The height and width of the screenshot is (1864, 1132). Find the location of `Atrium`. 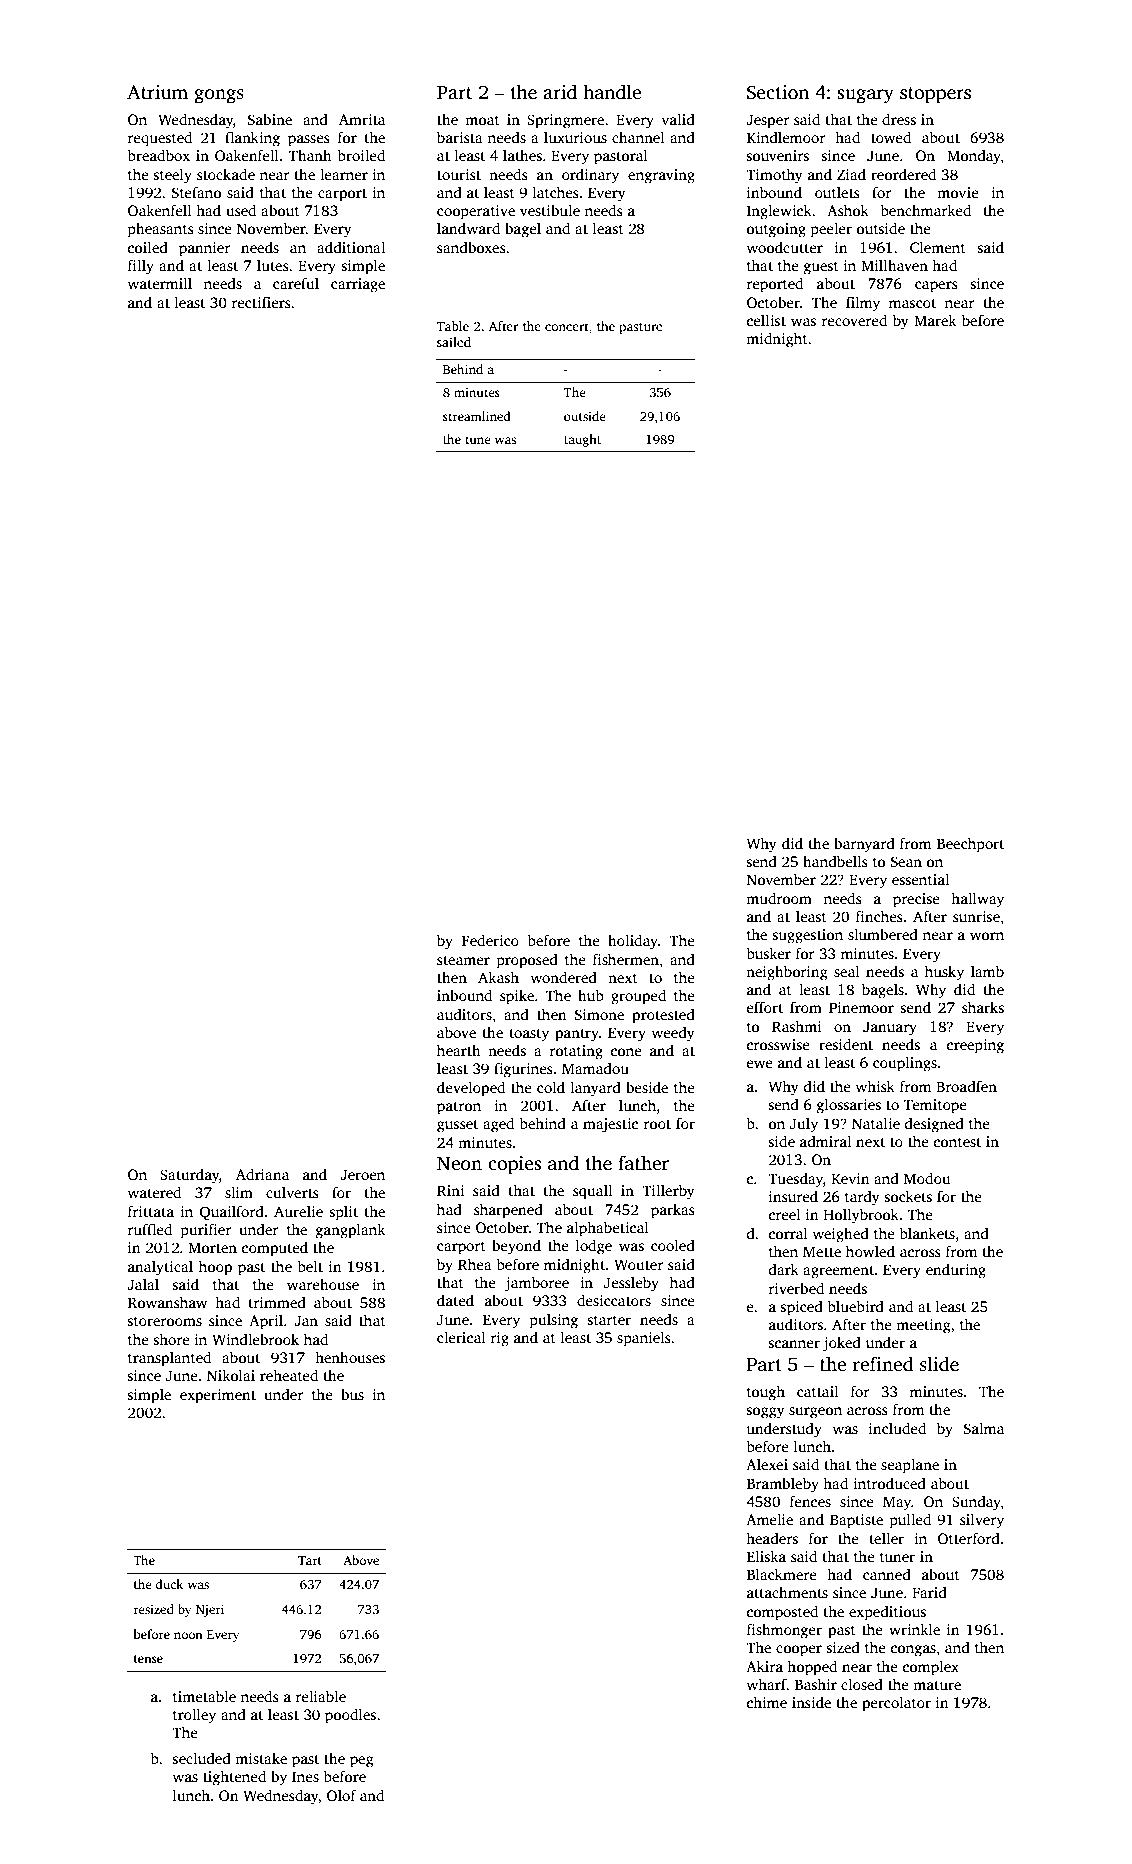

Atrium is located at coordinates (157, 92).
